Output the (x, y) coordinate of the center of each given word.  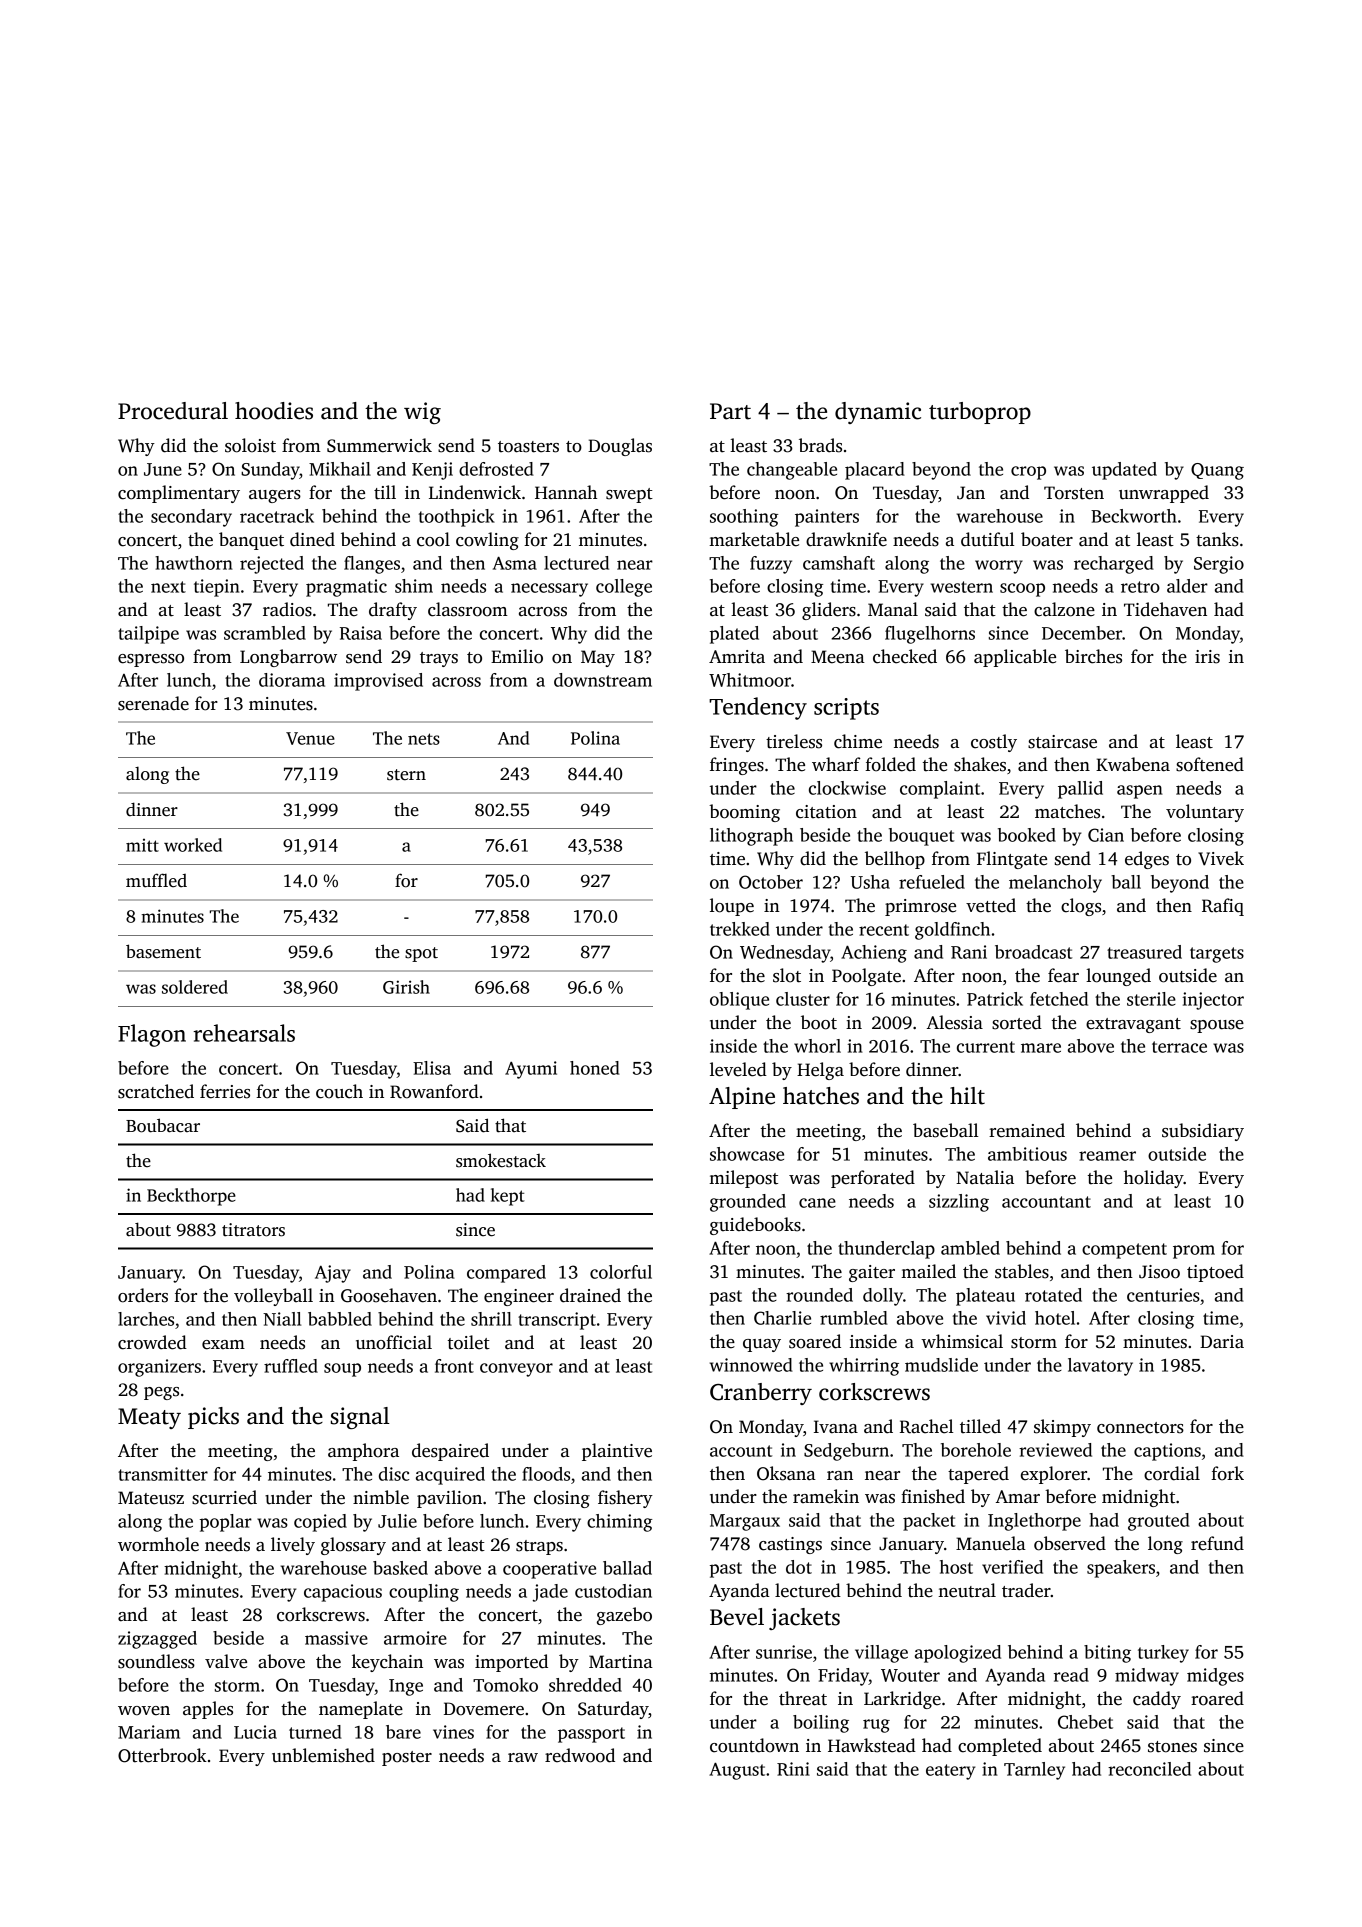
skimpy (1062, 1428)
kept (508, 1197)
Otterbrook (162, 1755)
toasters (528, 447)
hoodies (274, 411)
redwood (580, 1755)
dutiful (987, 539)
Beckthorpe (191, 1197)
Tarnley (1034, 1771)
